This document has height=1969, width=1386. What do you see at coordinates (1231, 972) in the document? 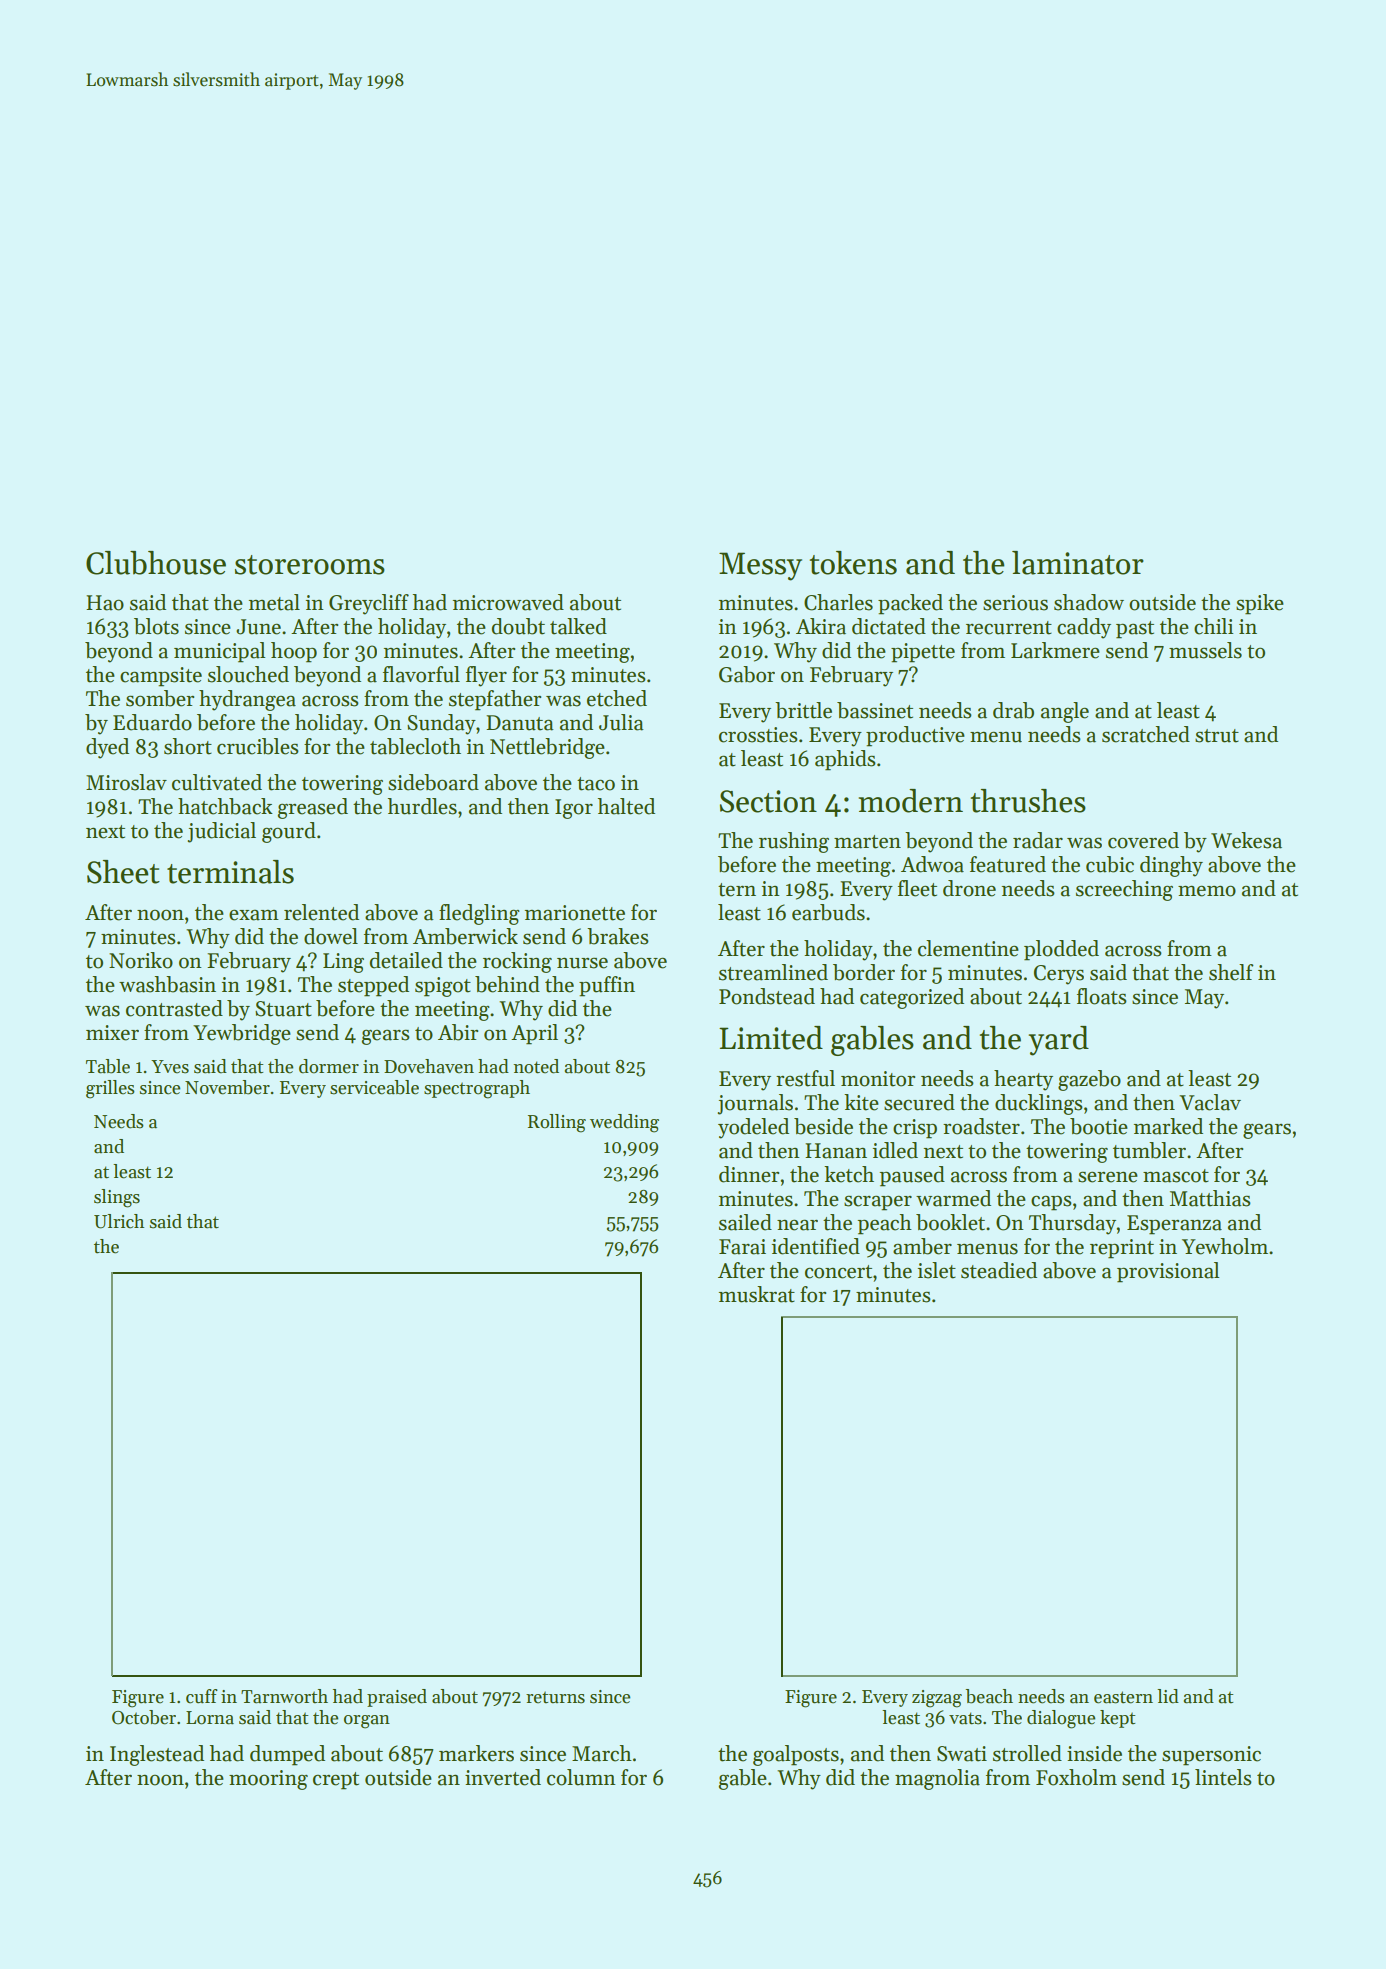
I see `shelf` at bounding box center [1231, 972].
